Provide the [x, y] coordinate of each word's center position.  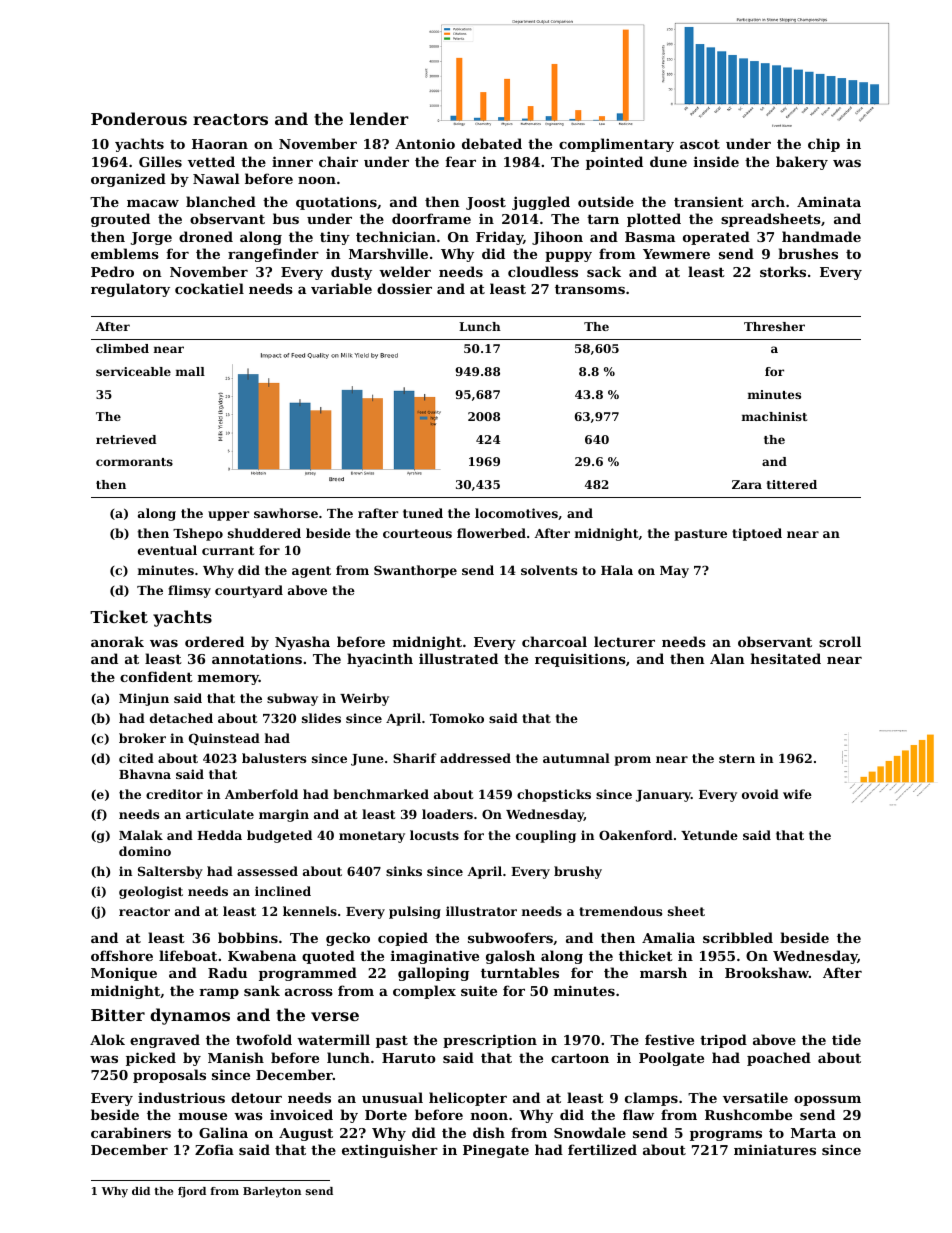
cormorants [134, 462]
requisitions [580, 660]
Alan [727, 658]
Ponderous [139, 118]
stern [737, 758]
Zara [747, 484]
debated [492, 143]
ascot [700, 144]
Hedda [219, 835]
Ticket [119, 616]
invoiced [301, 1114]
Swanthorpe [415, 571]
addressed [475, 758]
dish [489, 1132]
